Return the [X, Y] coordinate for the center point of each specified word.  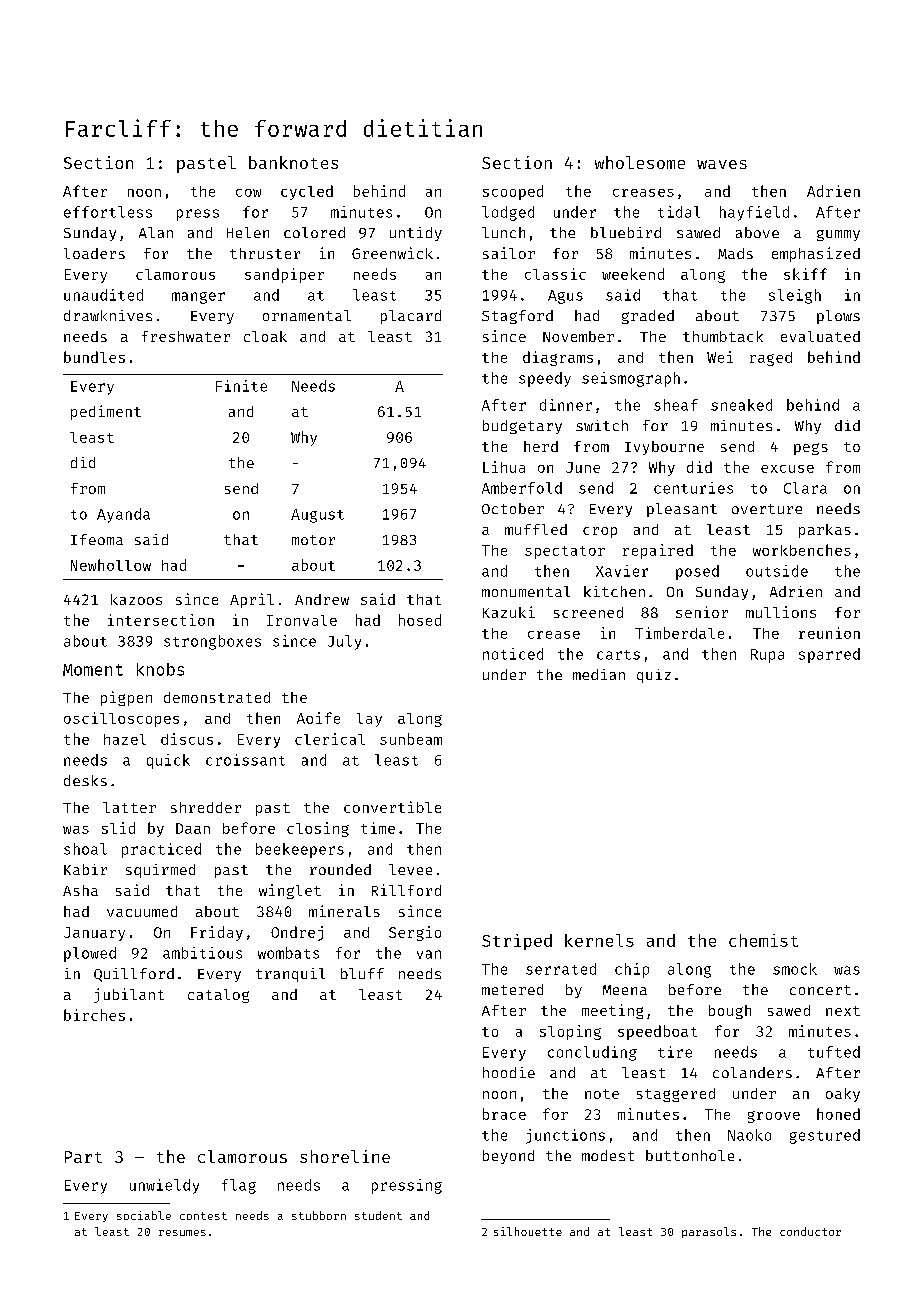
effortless [108, 212]
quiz [654, 676]
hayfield [754, 213]
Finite [241, 386]
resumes [182, 1233]
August [317, 516]
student [378, 1215]
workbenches [802, 550]
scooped [513, 192]
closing [318, 829]
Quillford [134, 975]
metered [512, 989]
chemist [763, 940]
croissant [245, 760]
